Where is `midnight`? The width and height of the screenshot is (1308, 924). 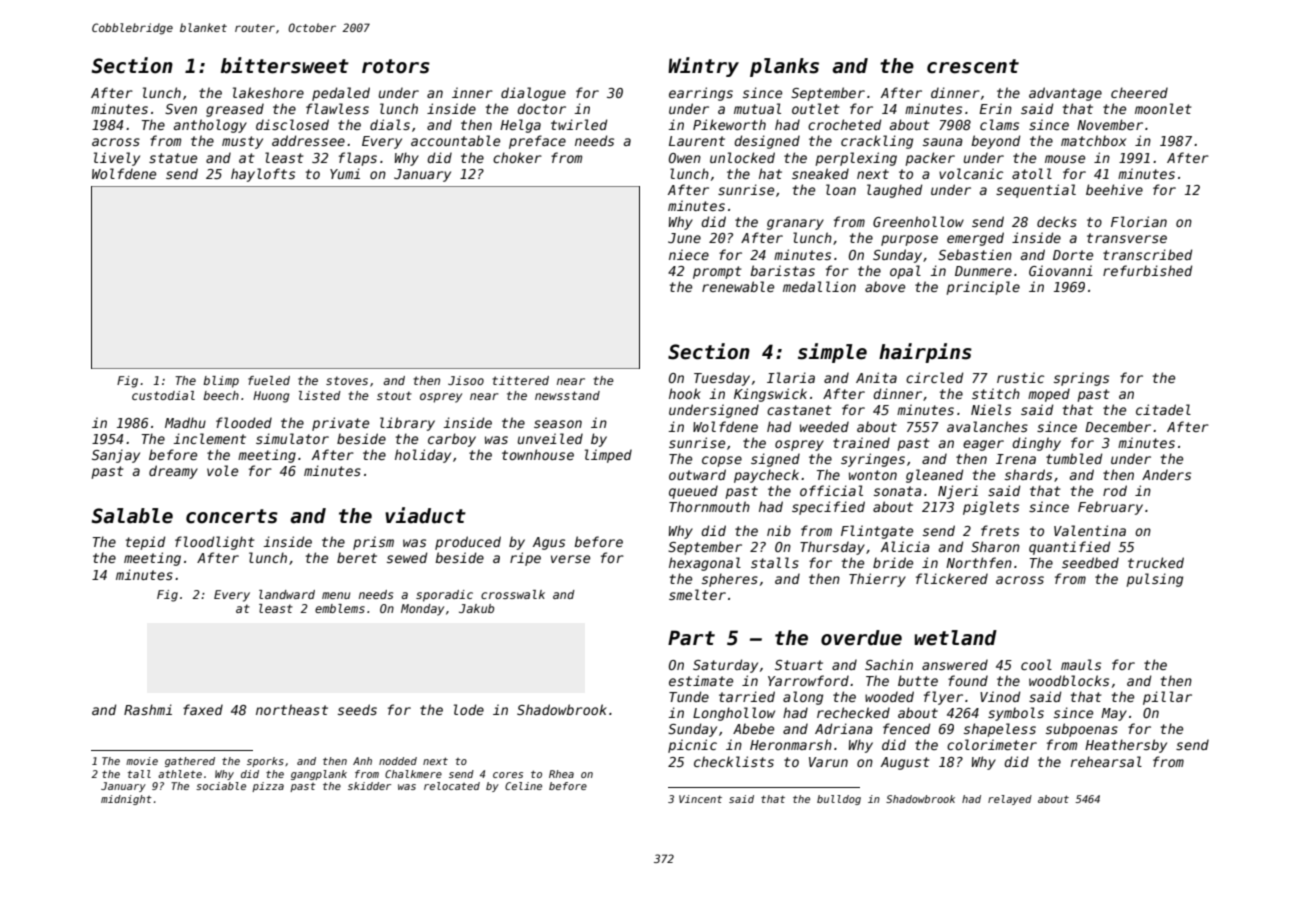
midnight is located at coordinates (126, 800).
